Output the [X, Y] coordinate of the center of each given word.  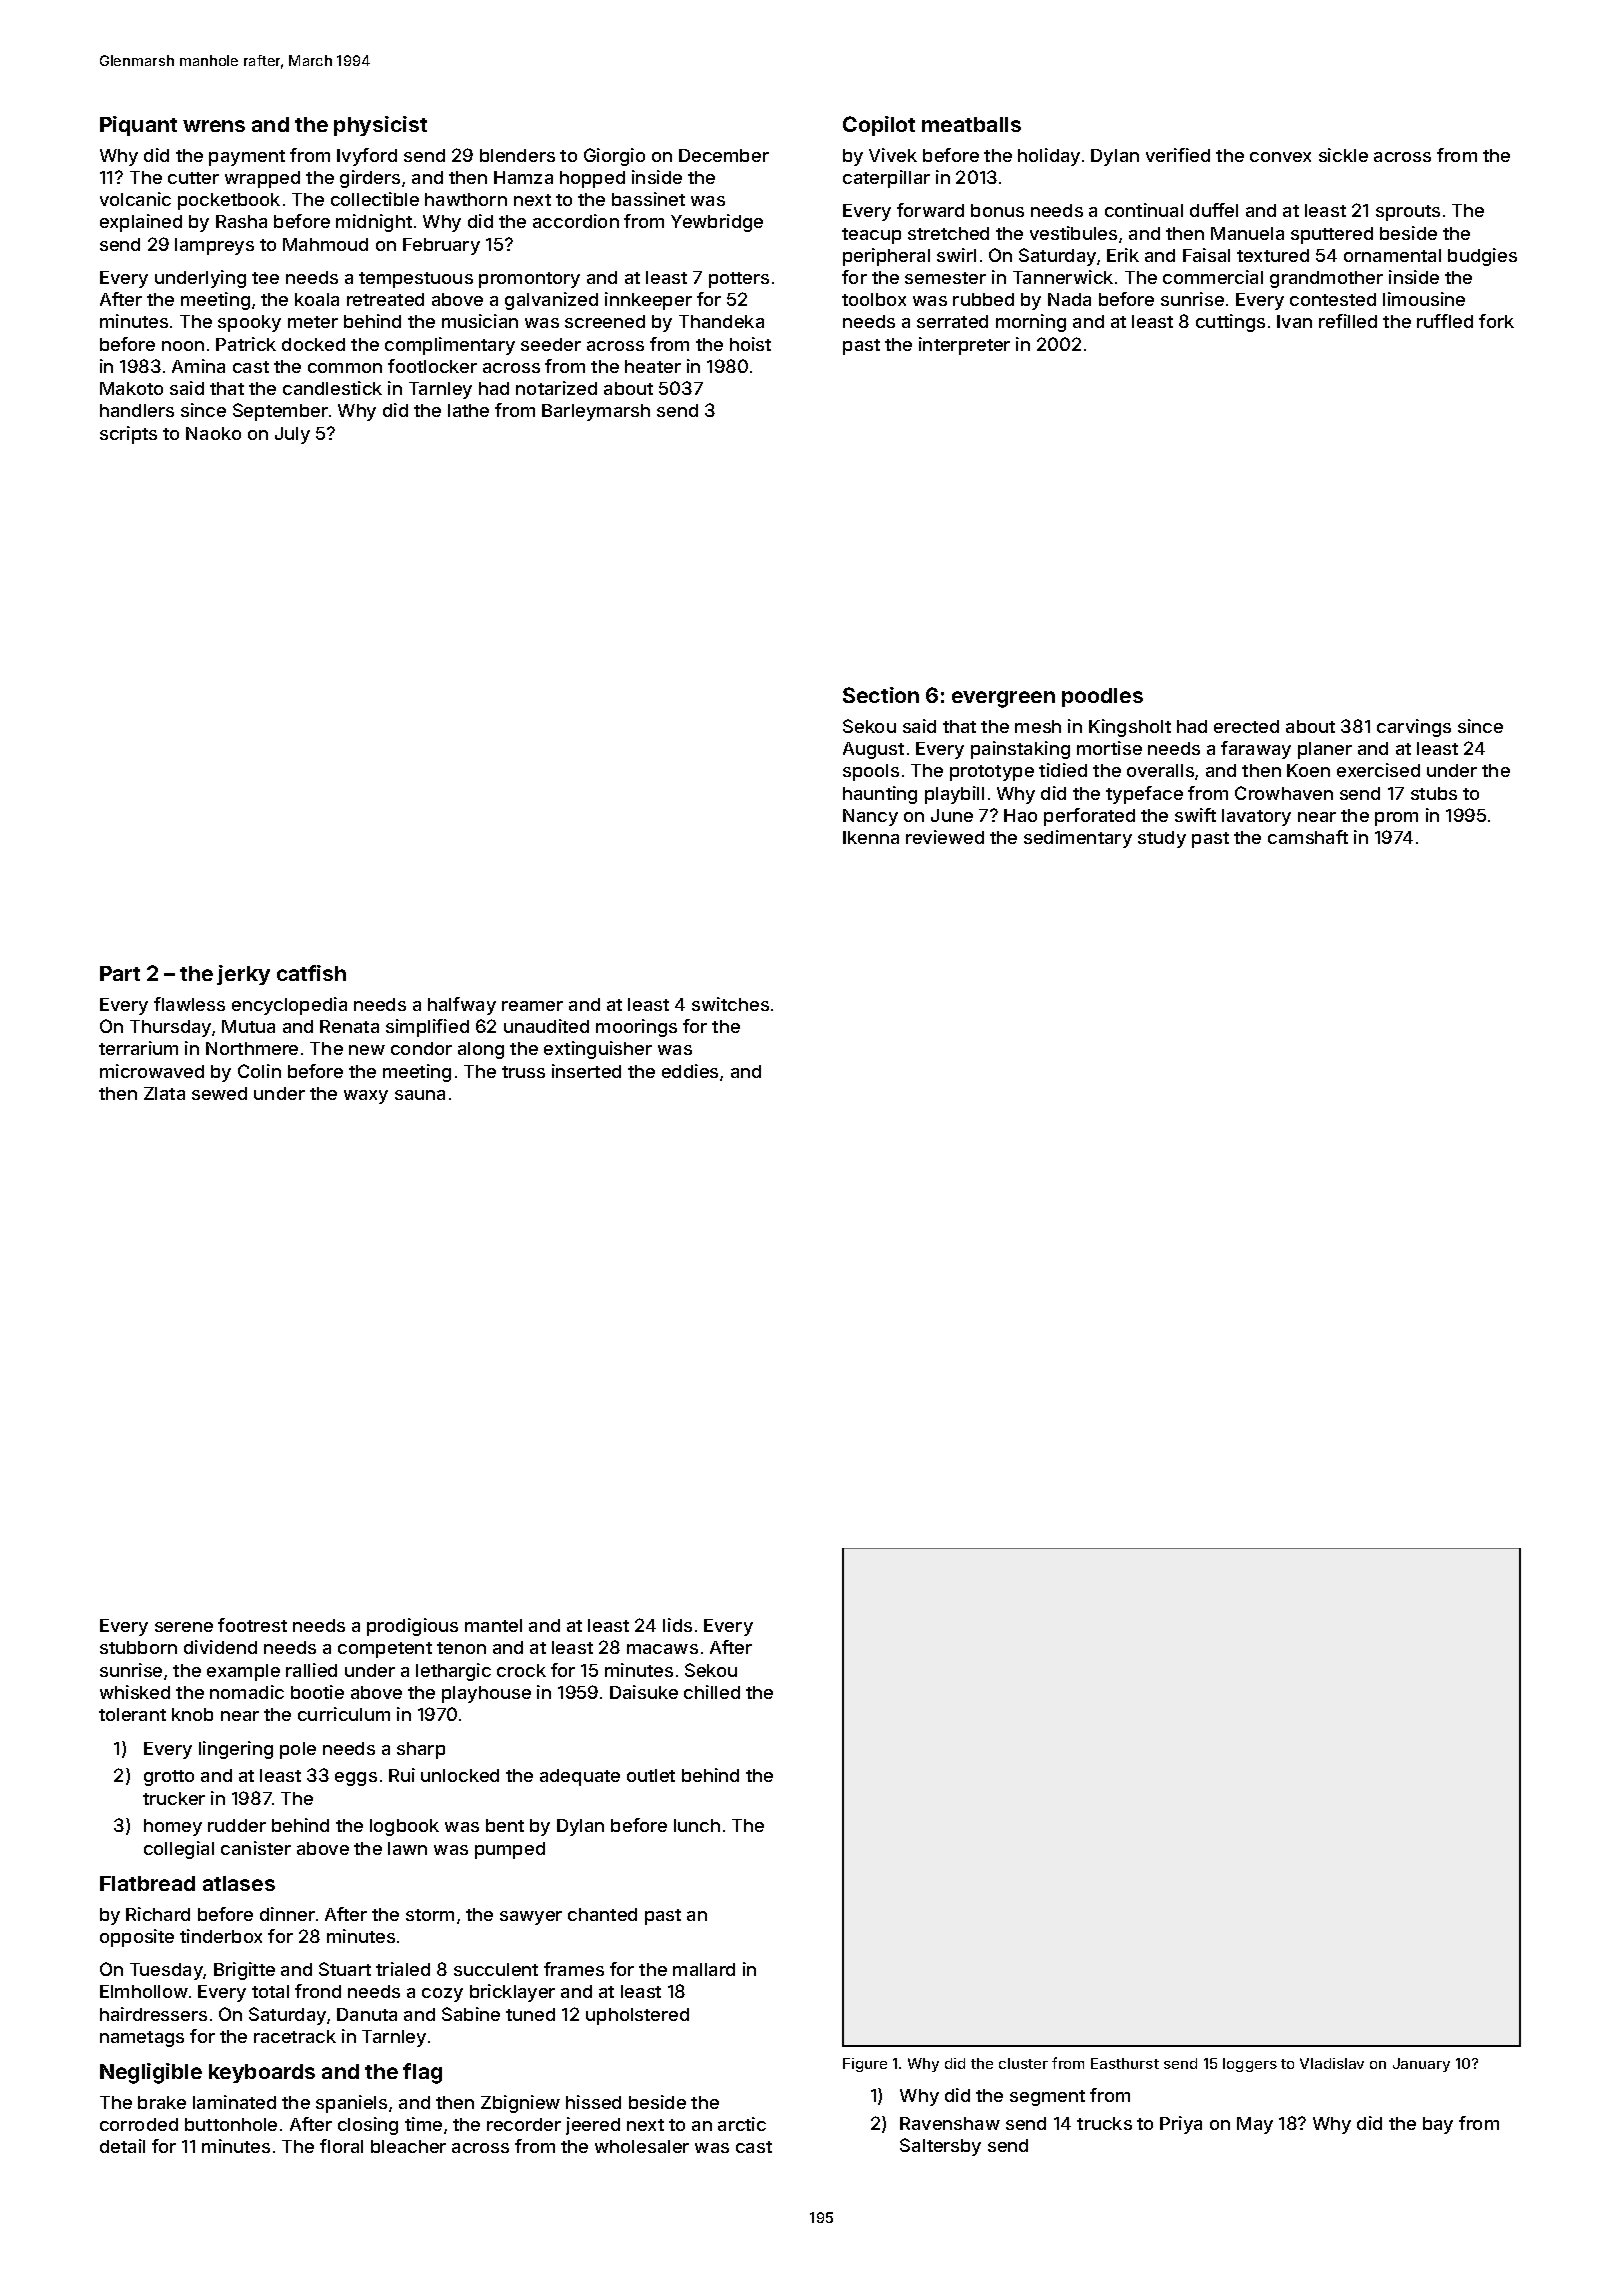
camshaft [1308, 837]
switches [730, 1004]
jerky [243, 975]
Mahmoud [325, 244]
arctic [742, 2124]
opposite [137, 1938]
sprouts [1408, 213]
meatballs [971, 124]
